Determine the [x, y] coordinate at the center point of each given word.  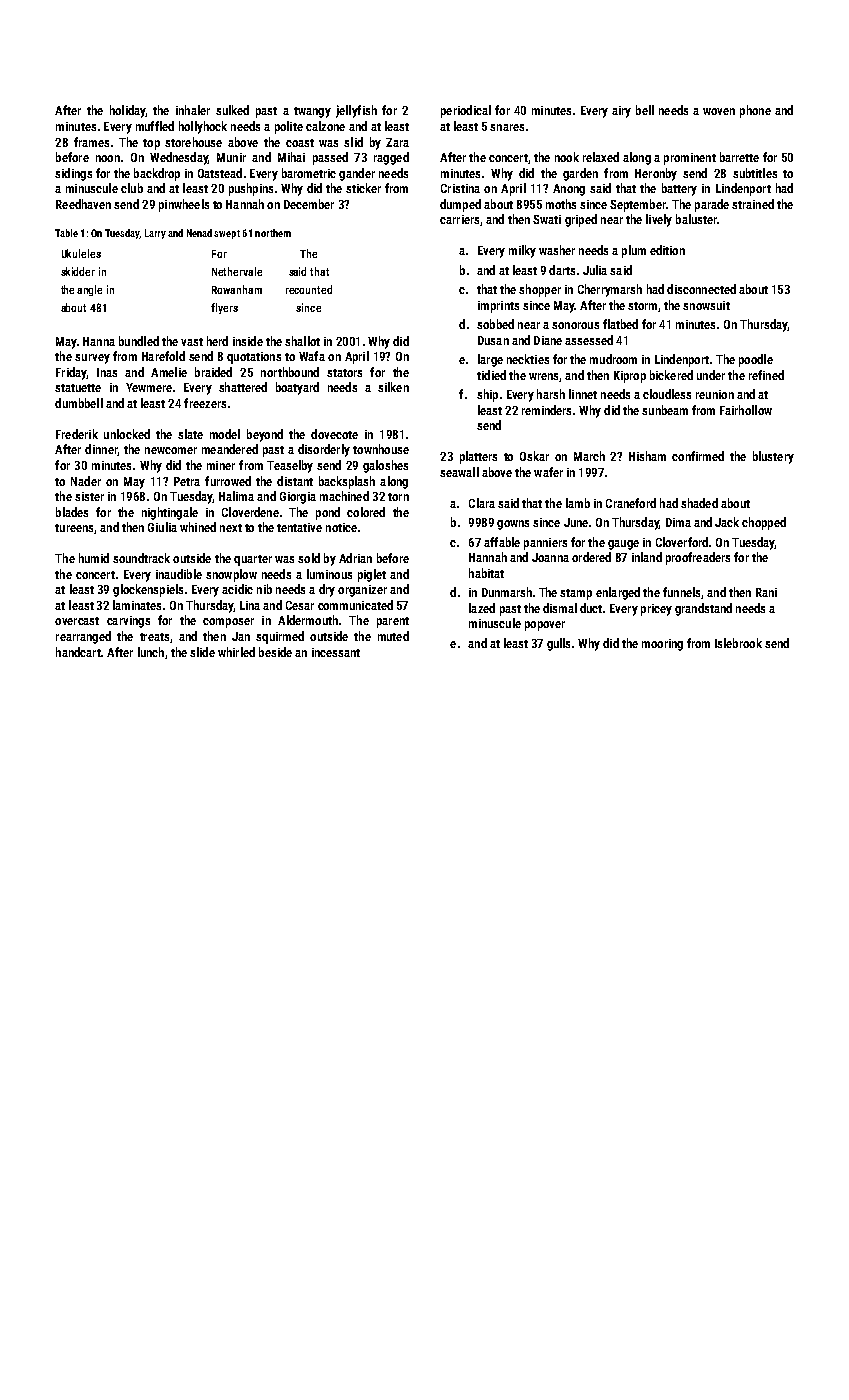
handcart [78, 652]
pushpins [251, 189]
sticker [363, 188]
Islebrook [738, 643]
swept [227, 234]
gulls [558, 644]
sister [89, 496]
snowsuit [706, 305]
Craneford [631, 503]
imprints [498, 307]
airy [621, 112]
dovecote [334, 434]
